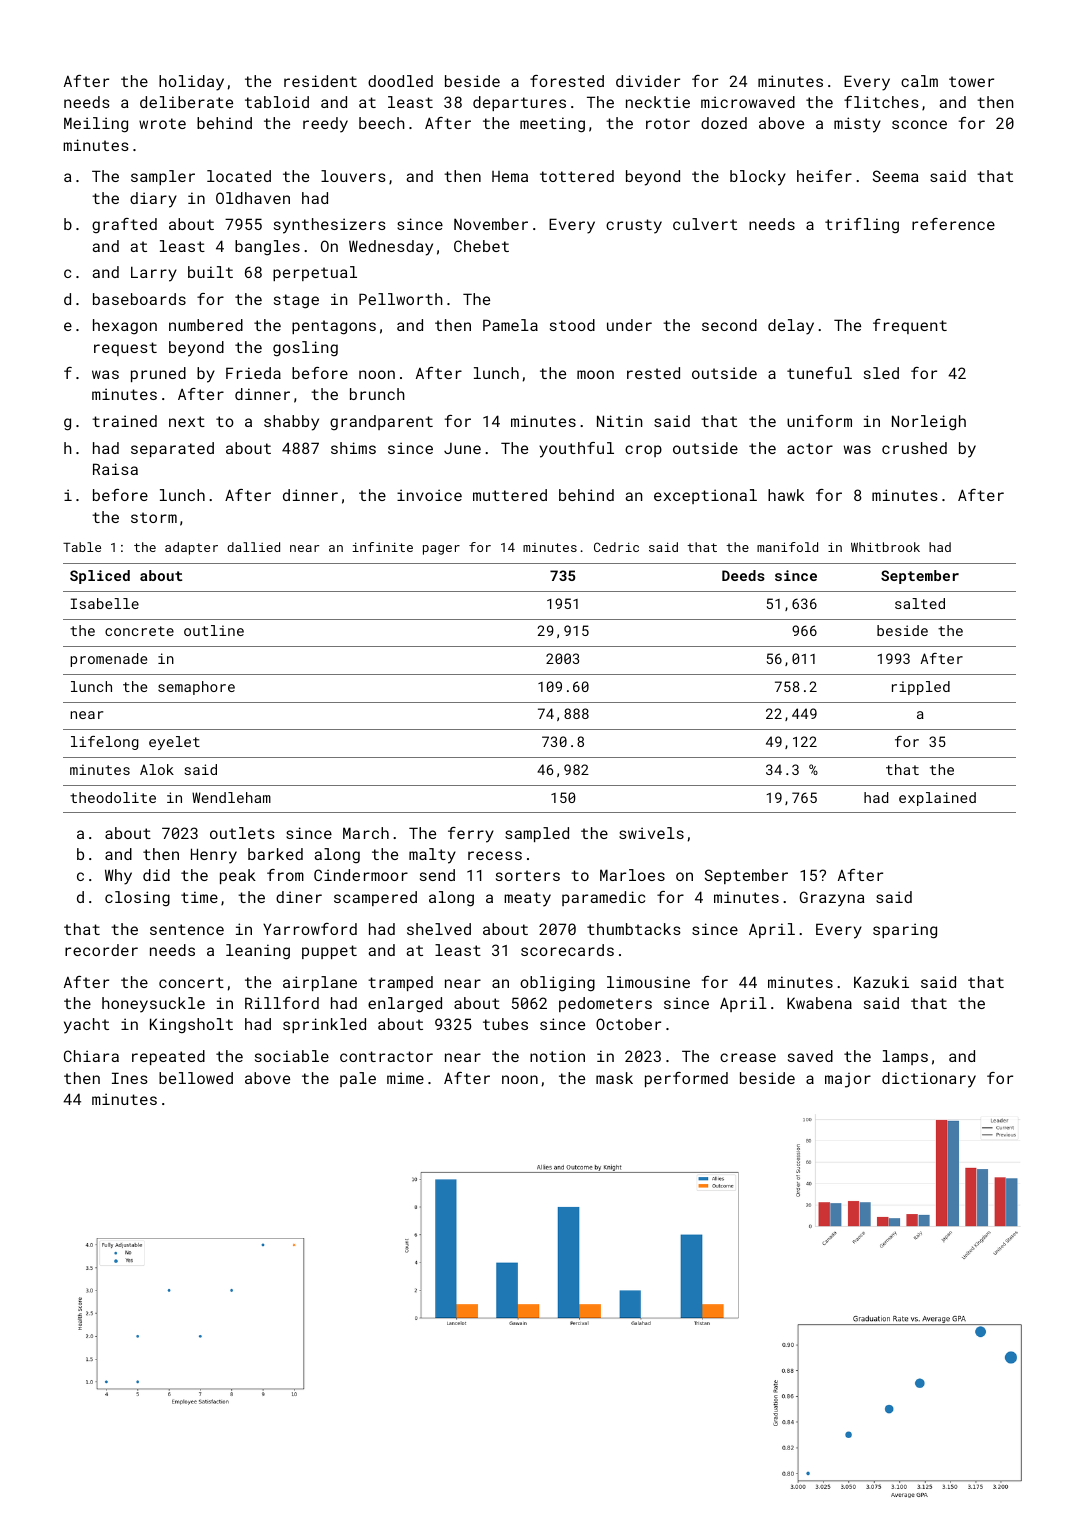 The height and width of the document is (1527, 1079). Describe the element at coordinates (743, 575) in the document. I see `Deeds` at that location.
